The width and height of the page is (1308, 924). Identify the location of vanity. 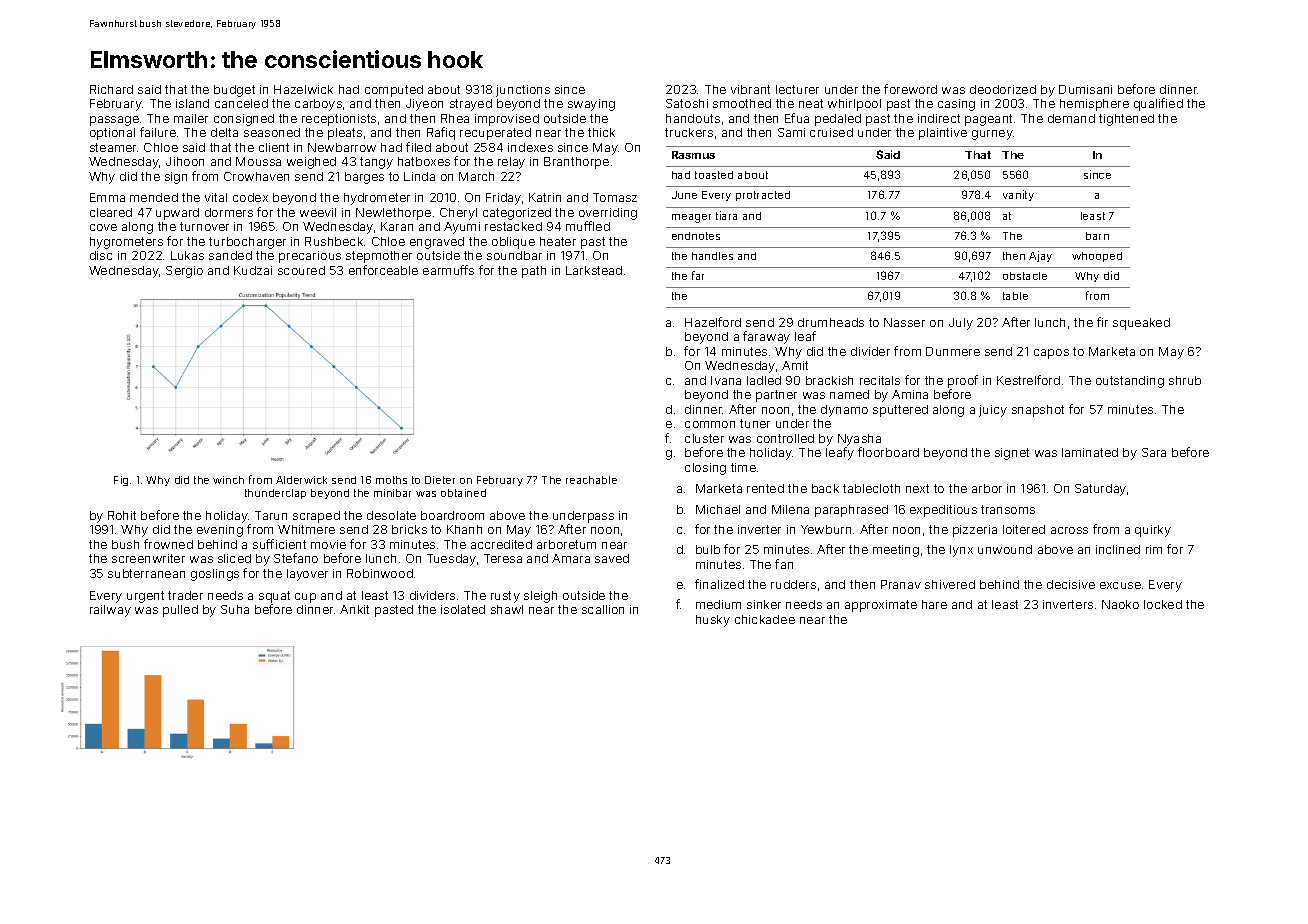
(1018, 195).
